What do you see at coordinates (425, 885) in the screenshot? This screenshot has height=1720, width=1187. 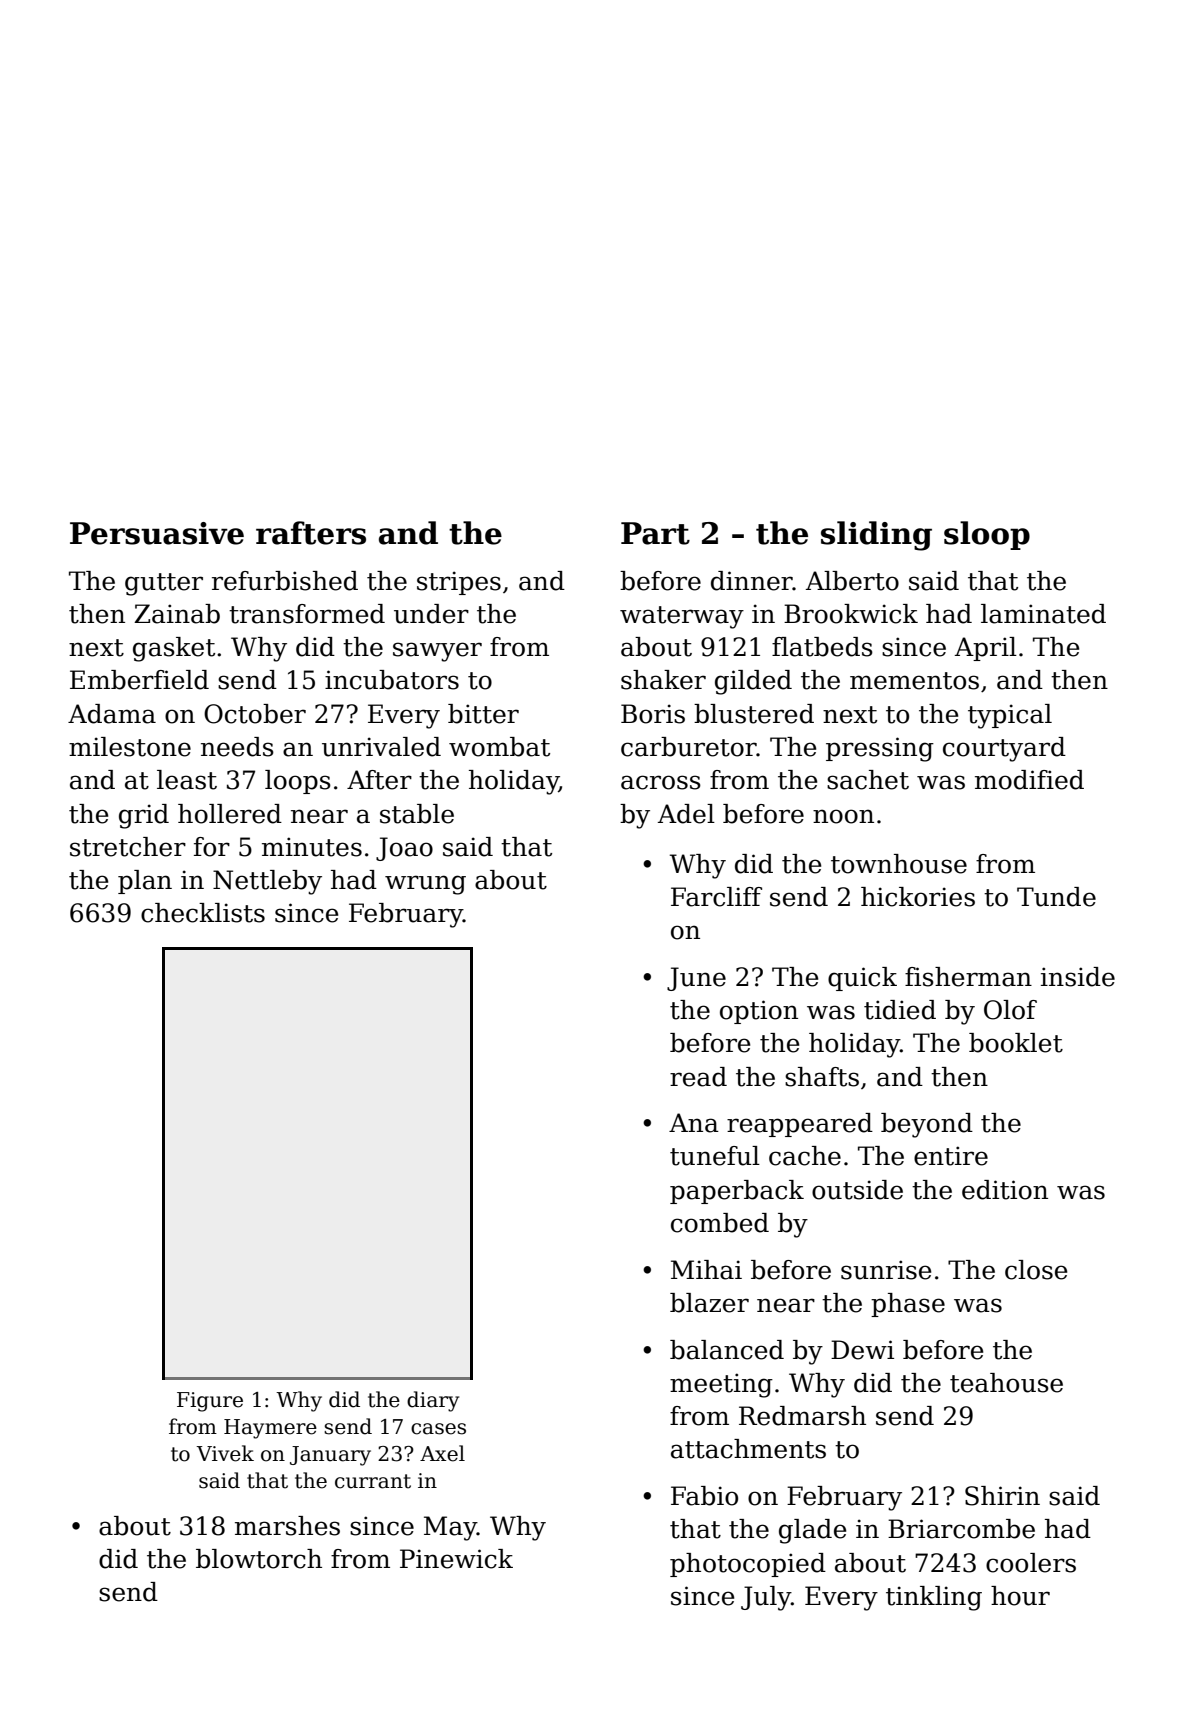 I see `wrung` at bounding box center [425, 885].
